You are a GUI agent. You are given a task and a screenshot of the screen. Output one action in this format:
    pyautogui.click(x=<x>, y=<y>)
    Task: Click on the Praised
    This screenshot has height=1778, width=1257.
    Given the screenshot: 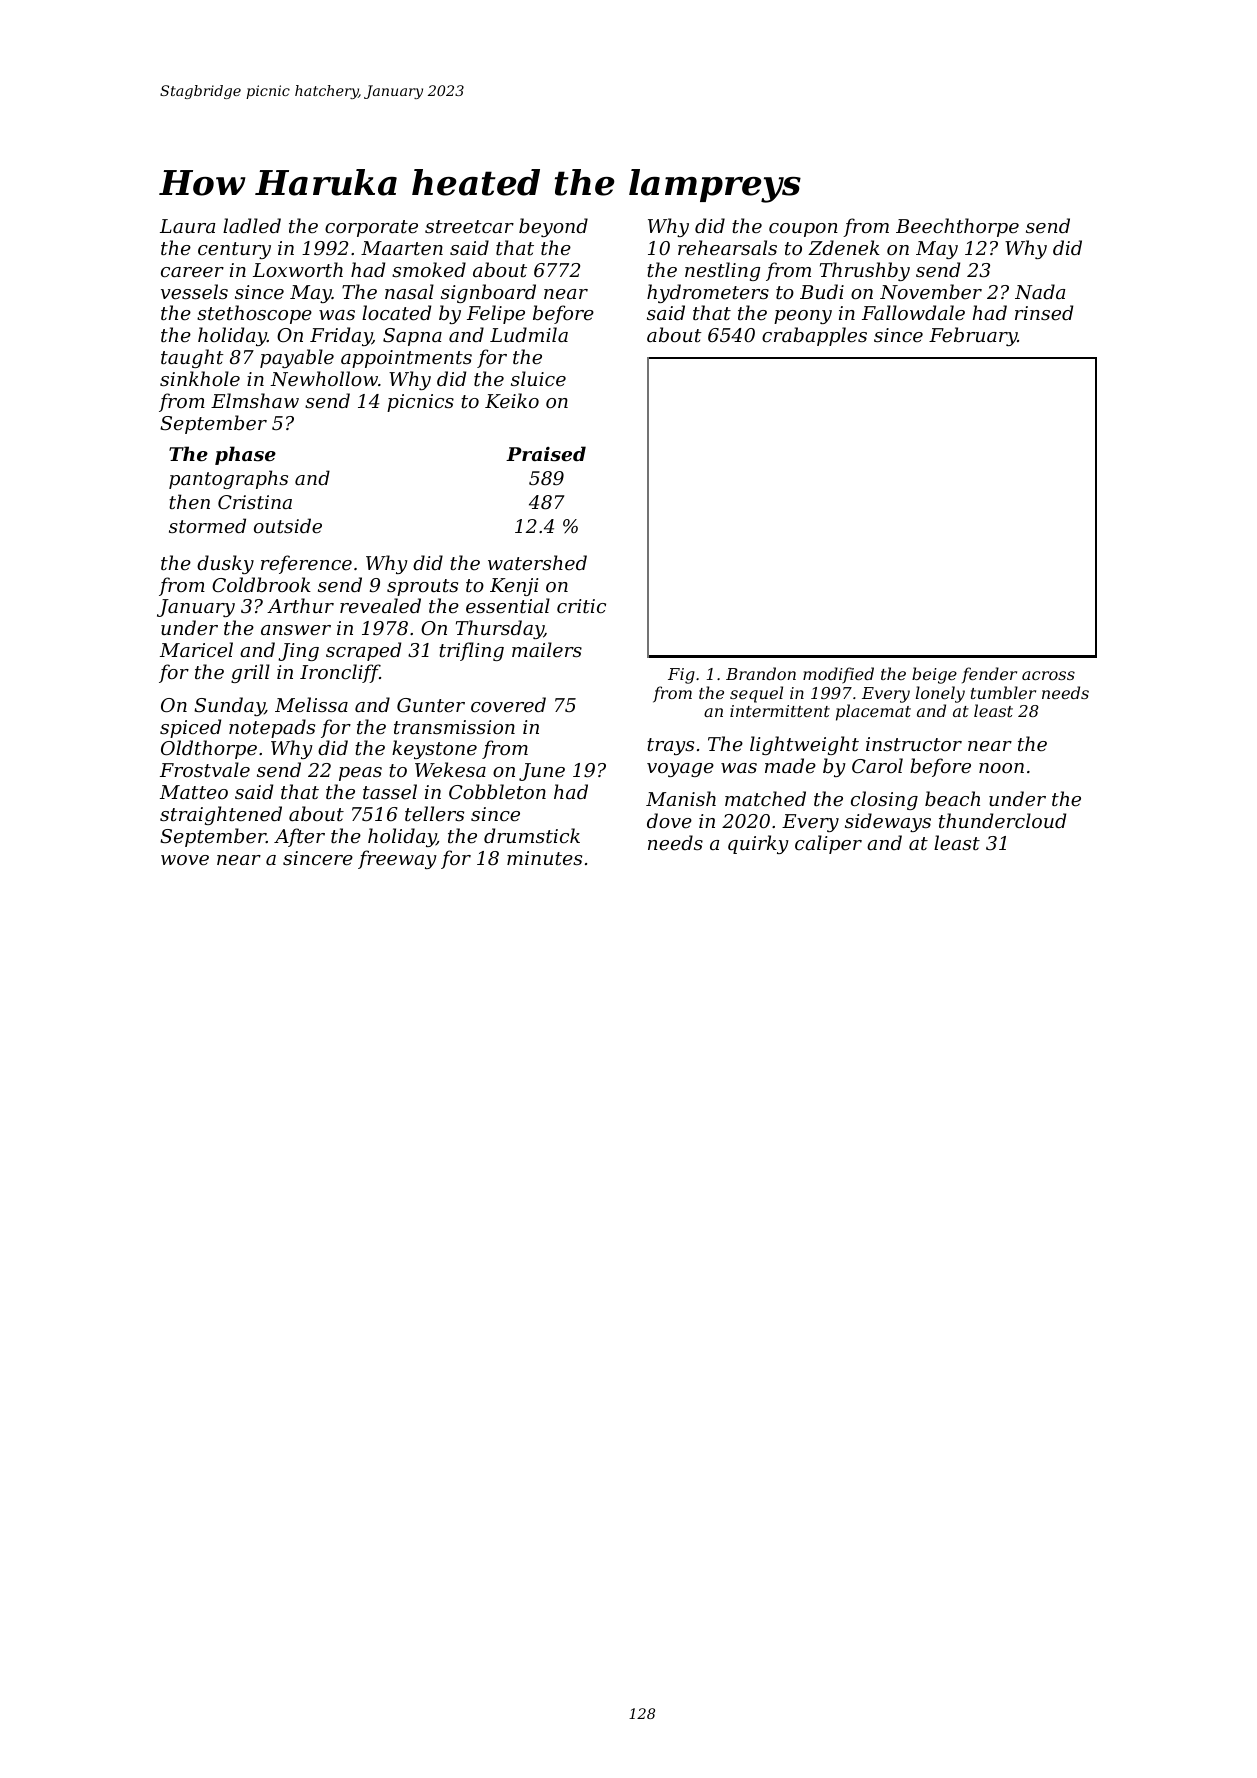 What is the action you would take?
    pyautogui.click(x=546, y=454)
